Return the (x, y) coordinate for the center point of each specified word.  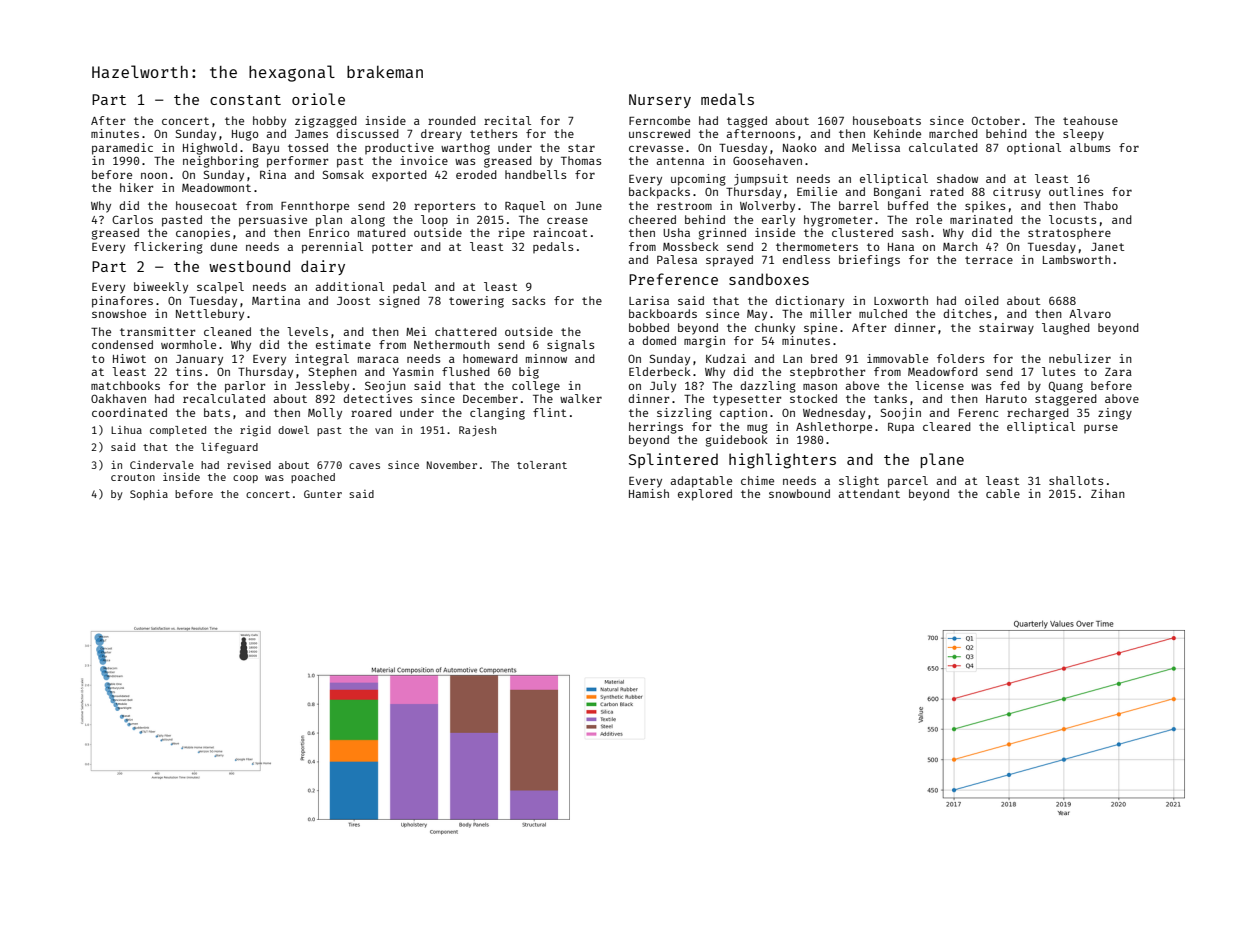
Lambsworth (1077, 259)
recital (507, 120)
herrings (656, 428)
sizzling (684, 414)
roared (371, 412)
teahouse (1090, 120)
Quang (1066, 387)
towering (476, 302)
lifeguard (229, 448)
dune (223, 246)
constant (245, 100)
